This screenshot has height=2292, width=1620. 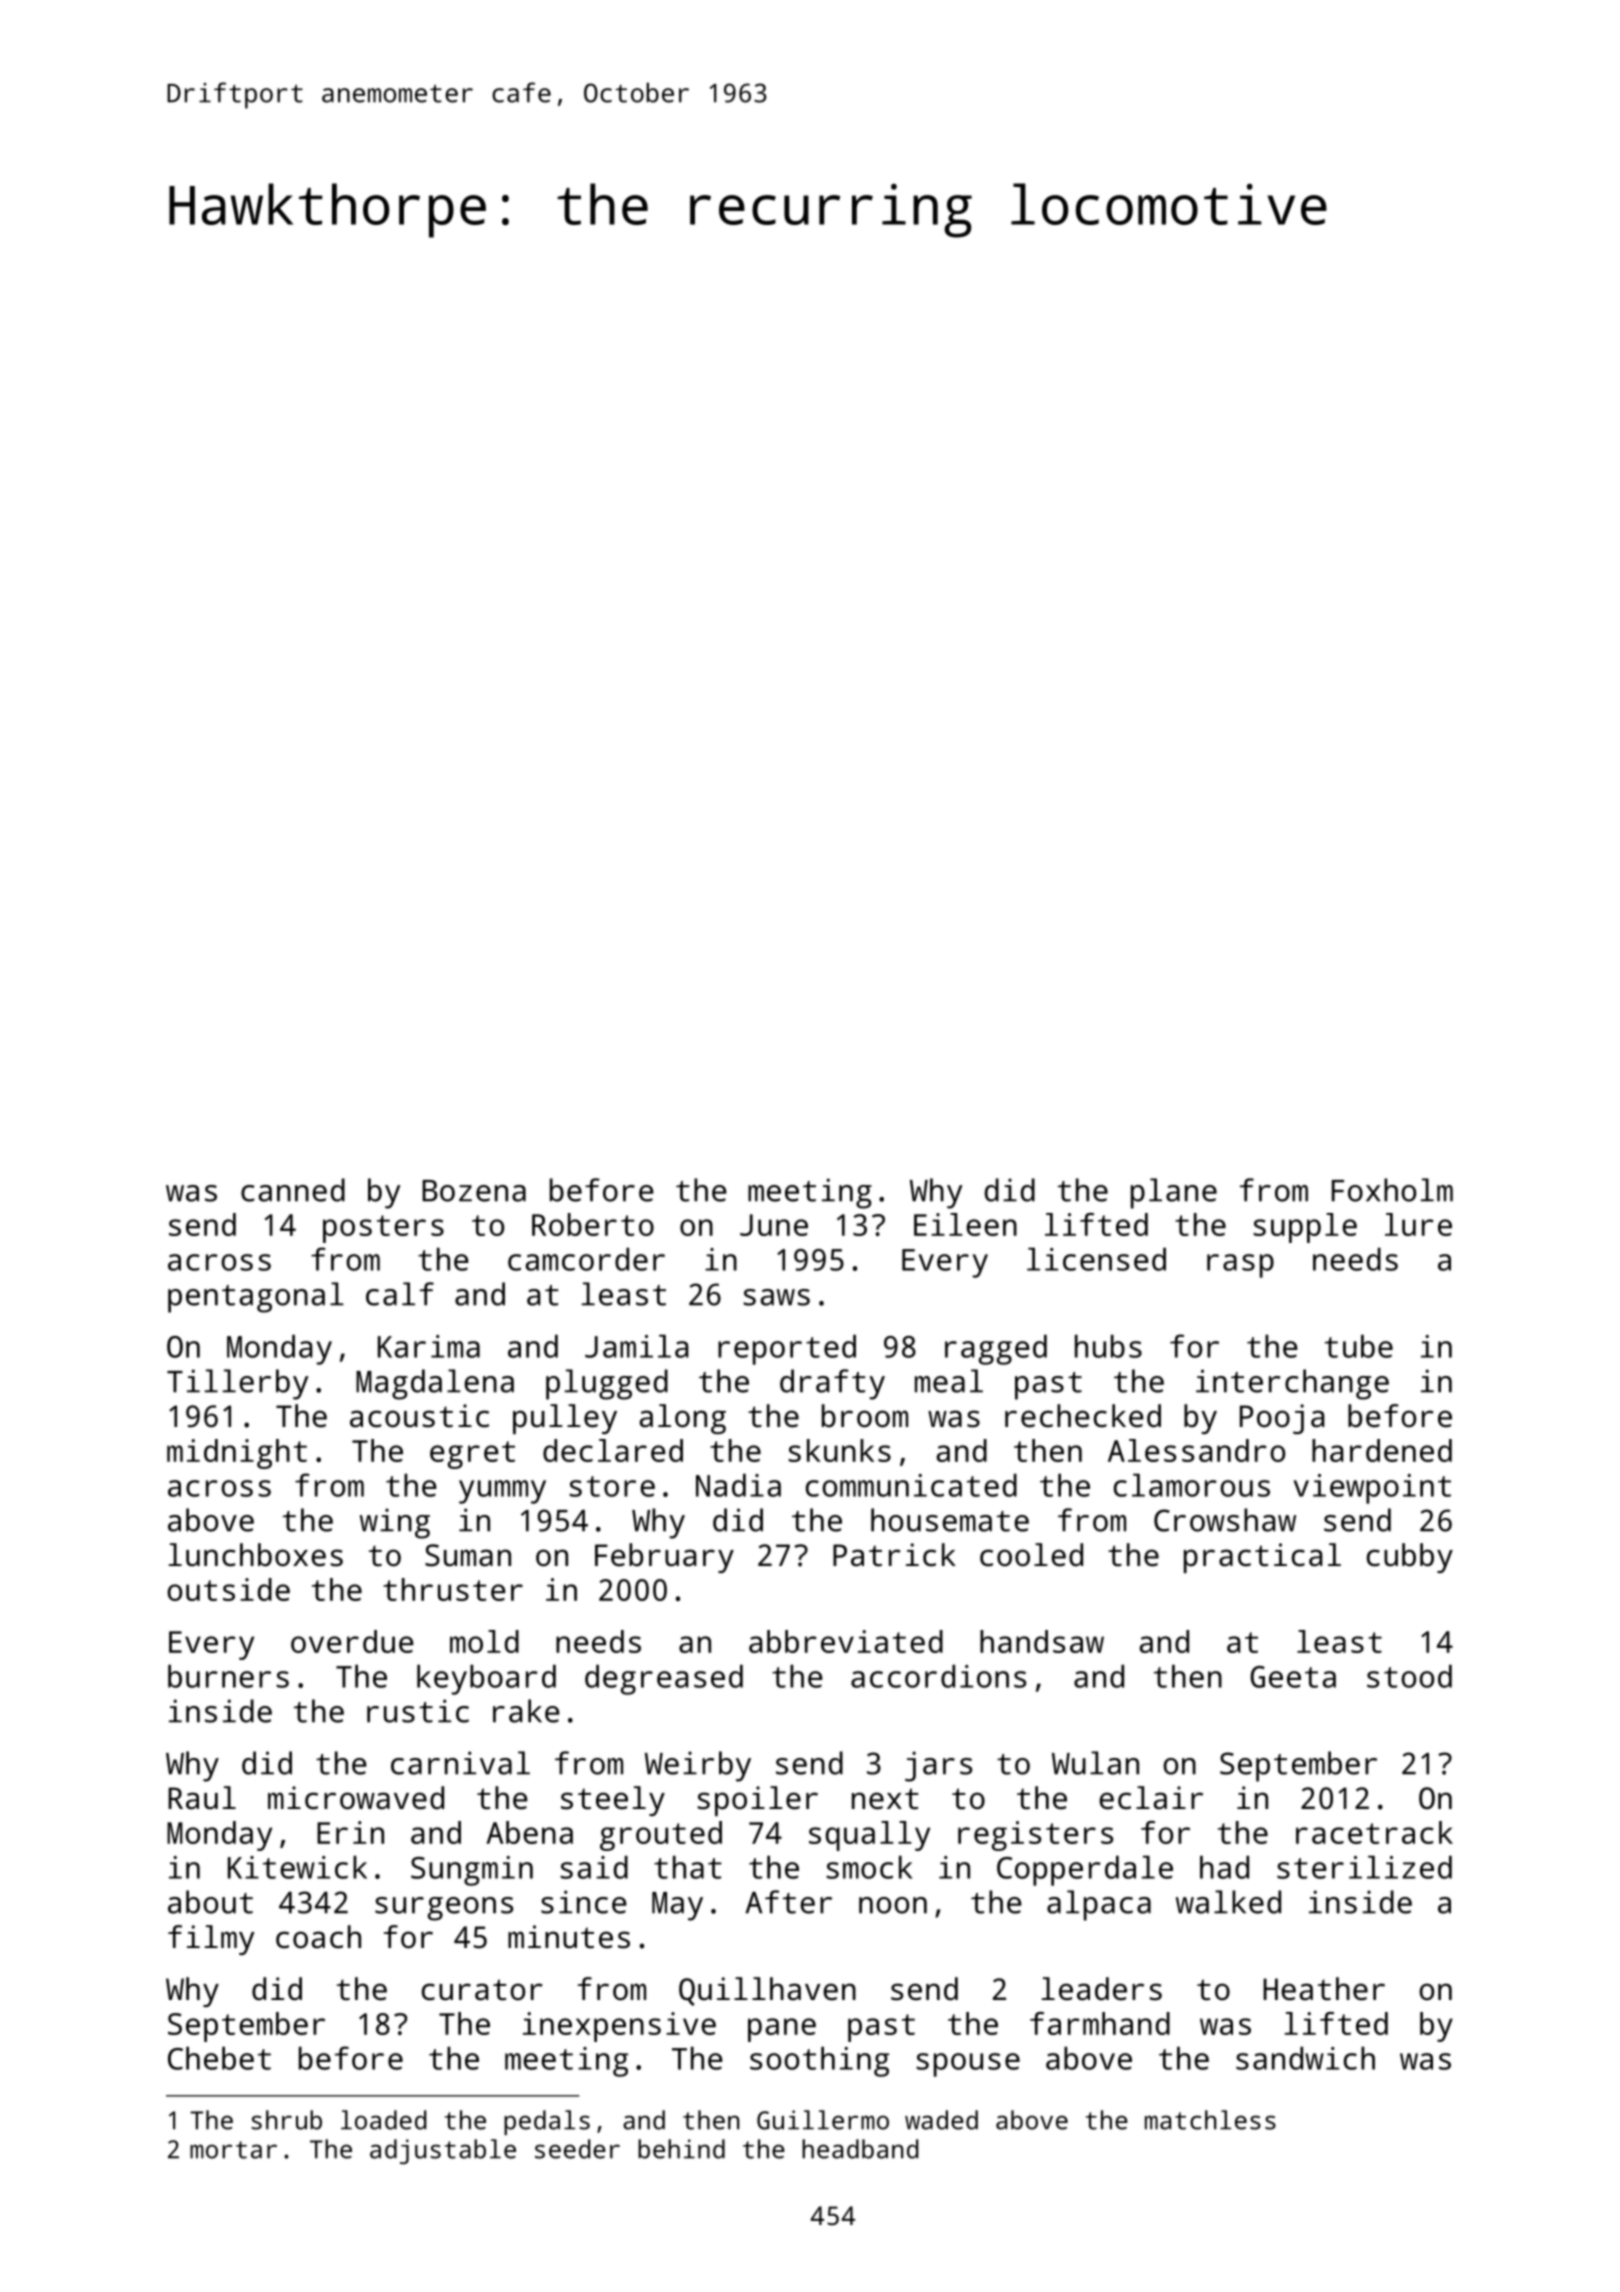 I want to click on saws, so click(x=776, y=1297).
